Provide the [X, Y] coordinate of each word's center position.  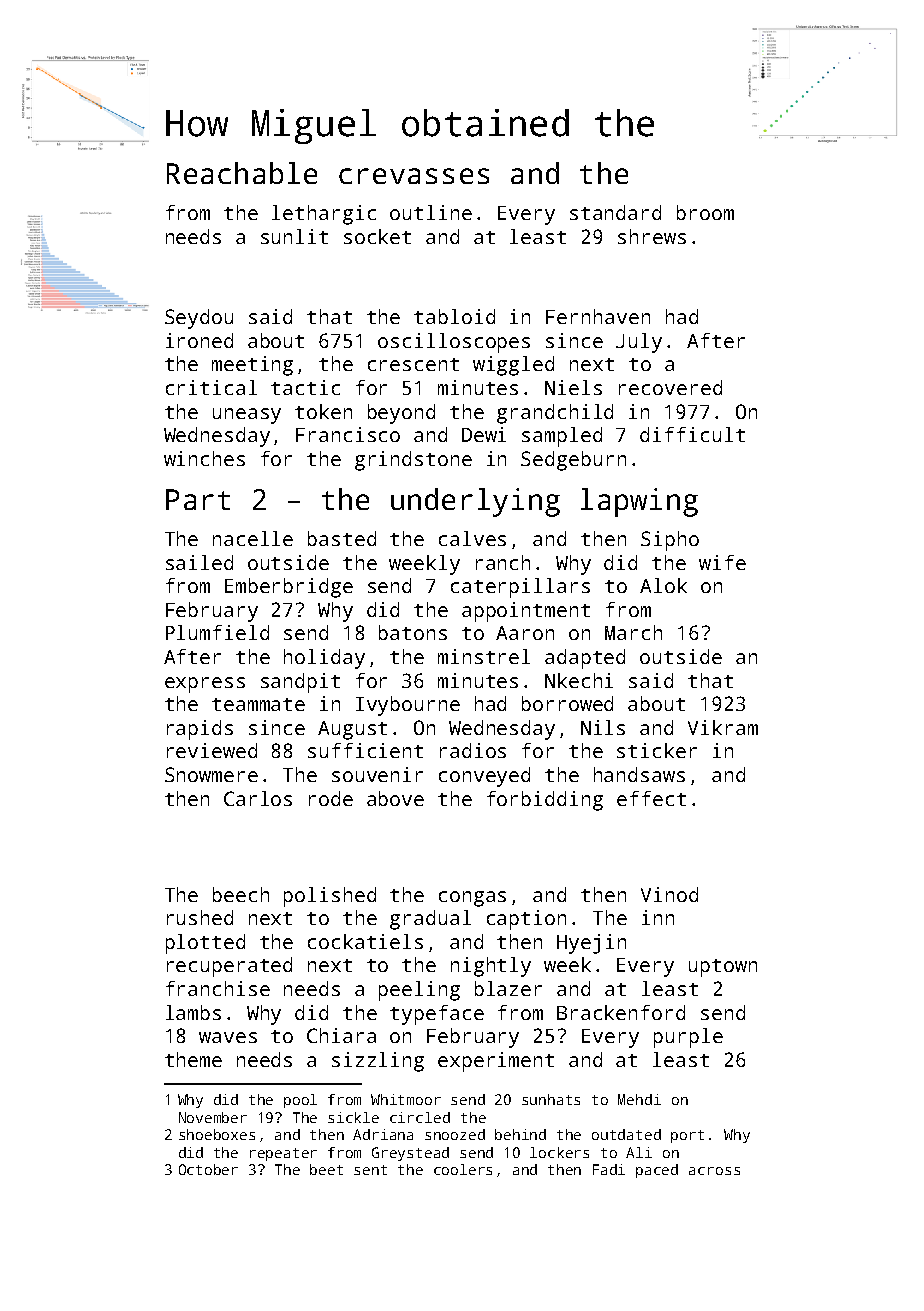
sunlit [294, 236]
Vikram [723, 727]
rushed [200, 917]
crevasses [414, 176]
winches [204, 458]
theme [193, 1059]
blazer [508, 988]
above [395, 798]
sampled [562, 437]
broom [705, 212]
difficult [692, 434]
